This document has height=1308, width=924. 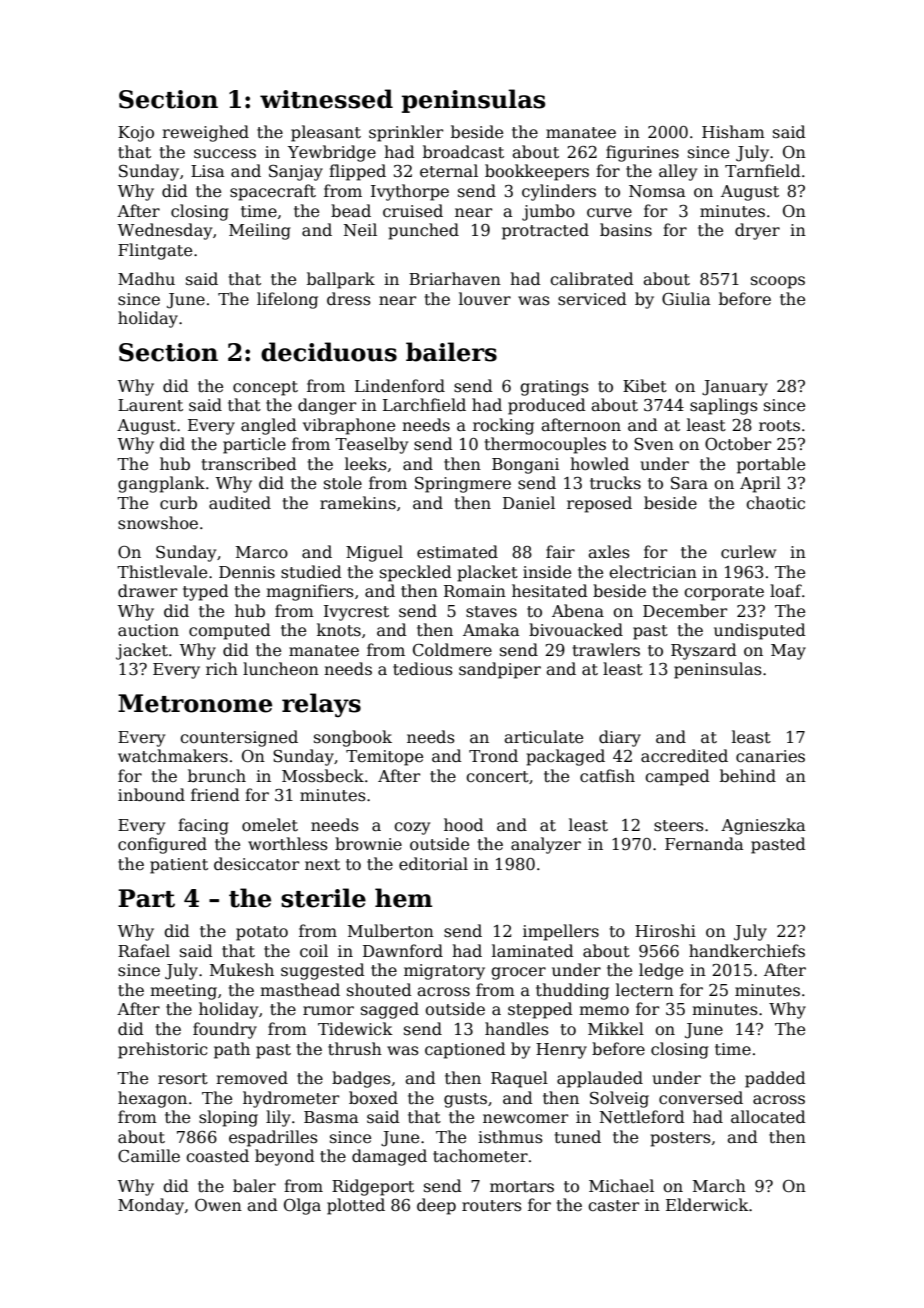 I want to click on brownie, so click(x=368, y=844).
